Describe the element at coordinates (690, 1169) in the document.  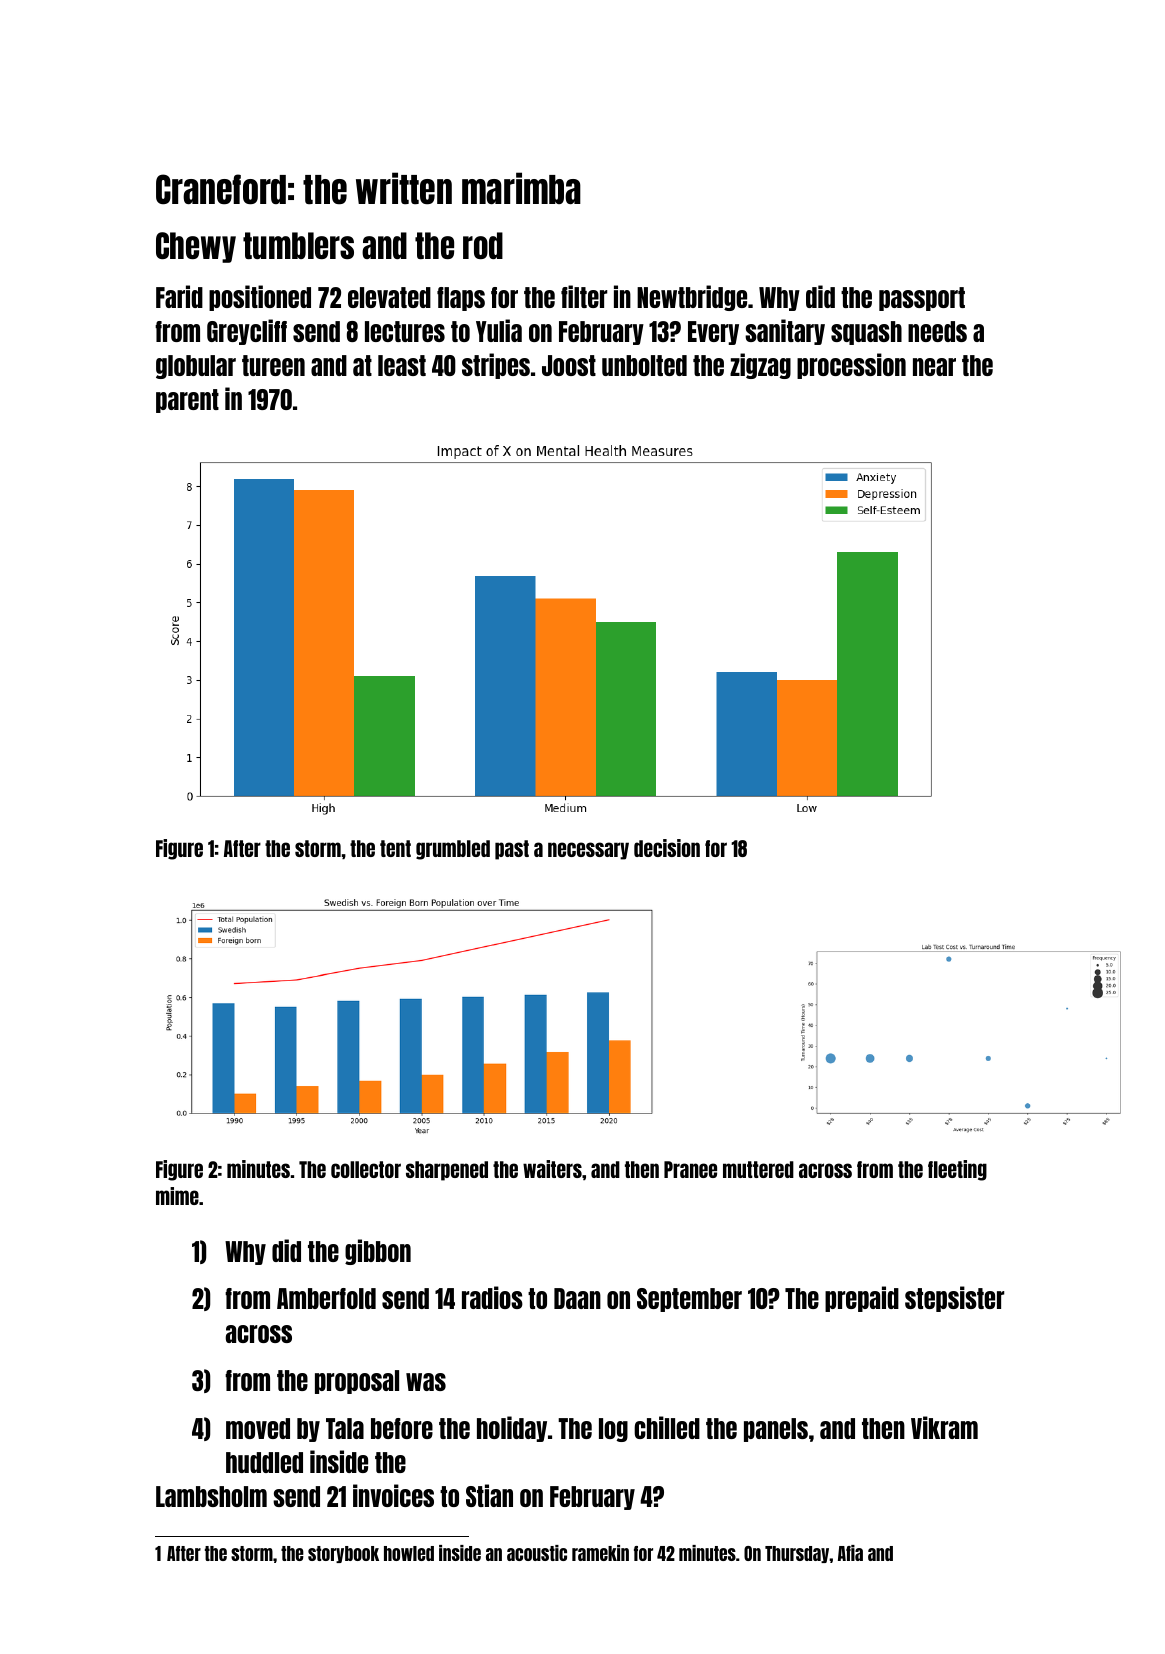
I see `Pranee` at that location.
